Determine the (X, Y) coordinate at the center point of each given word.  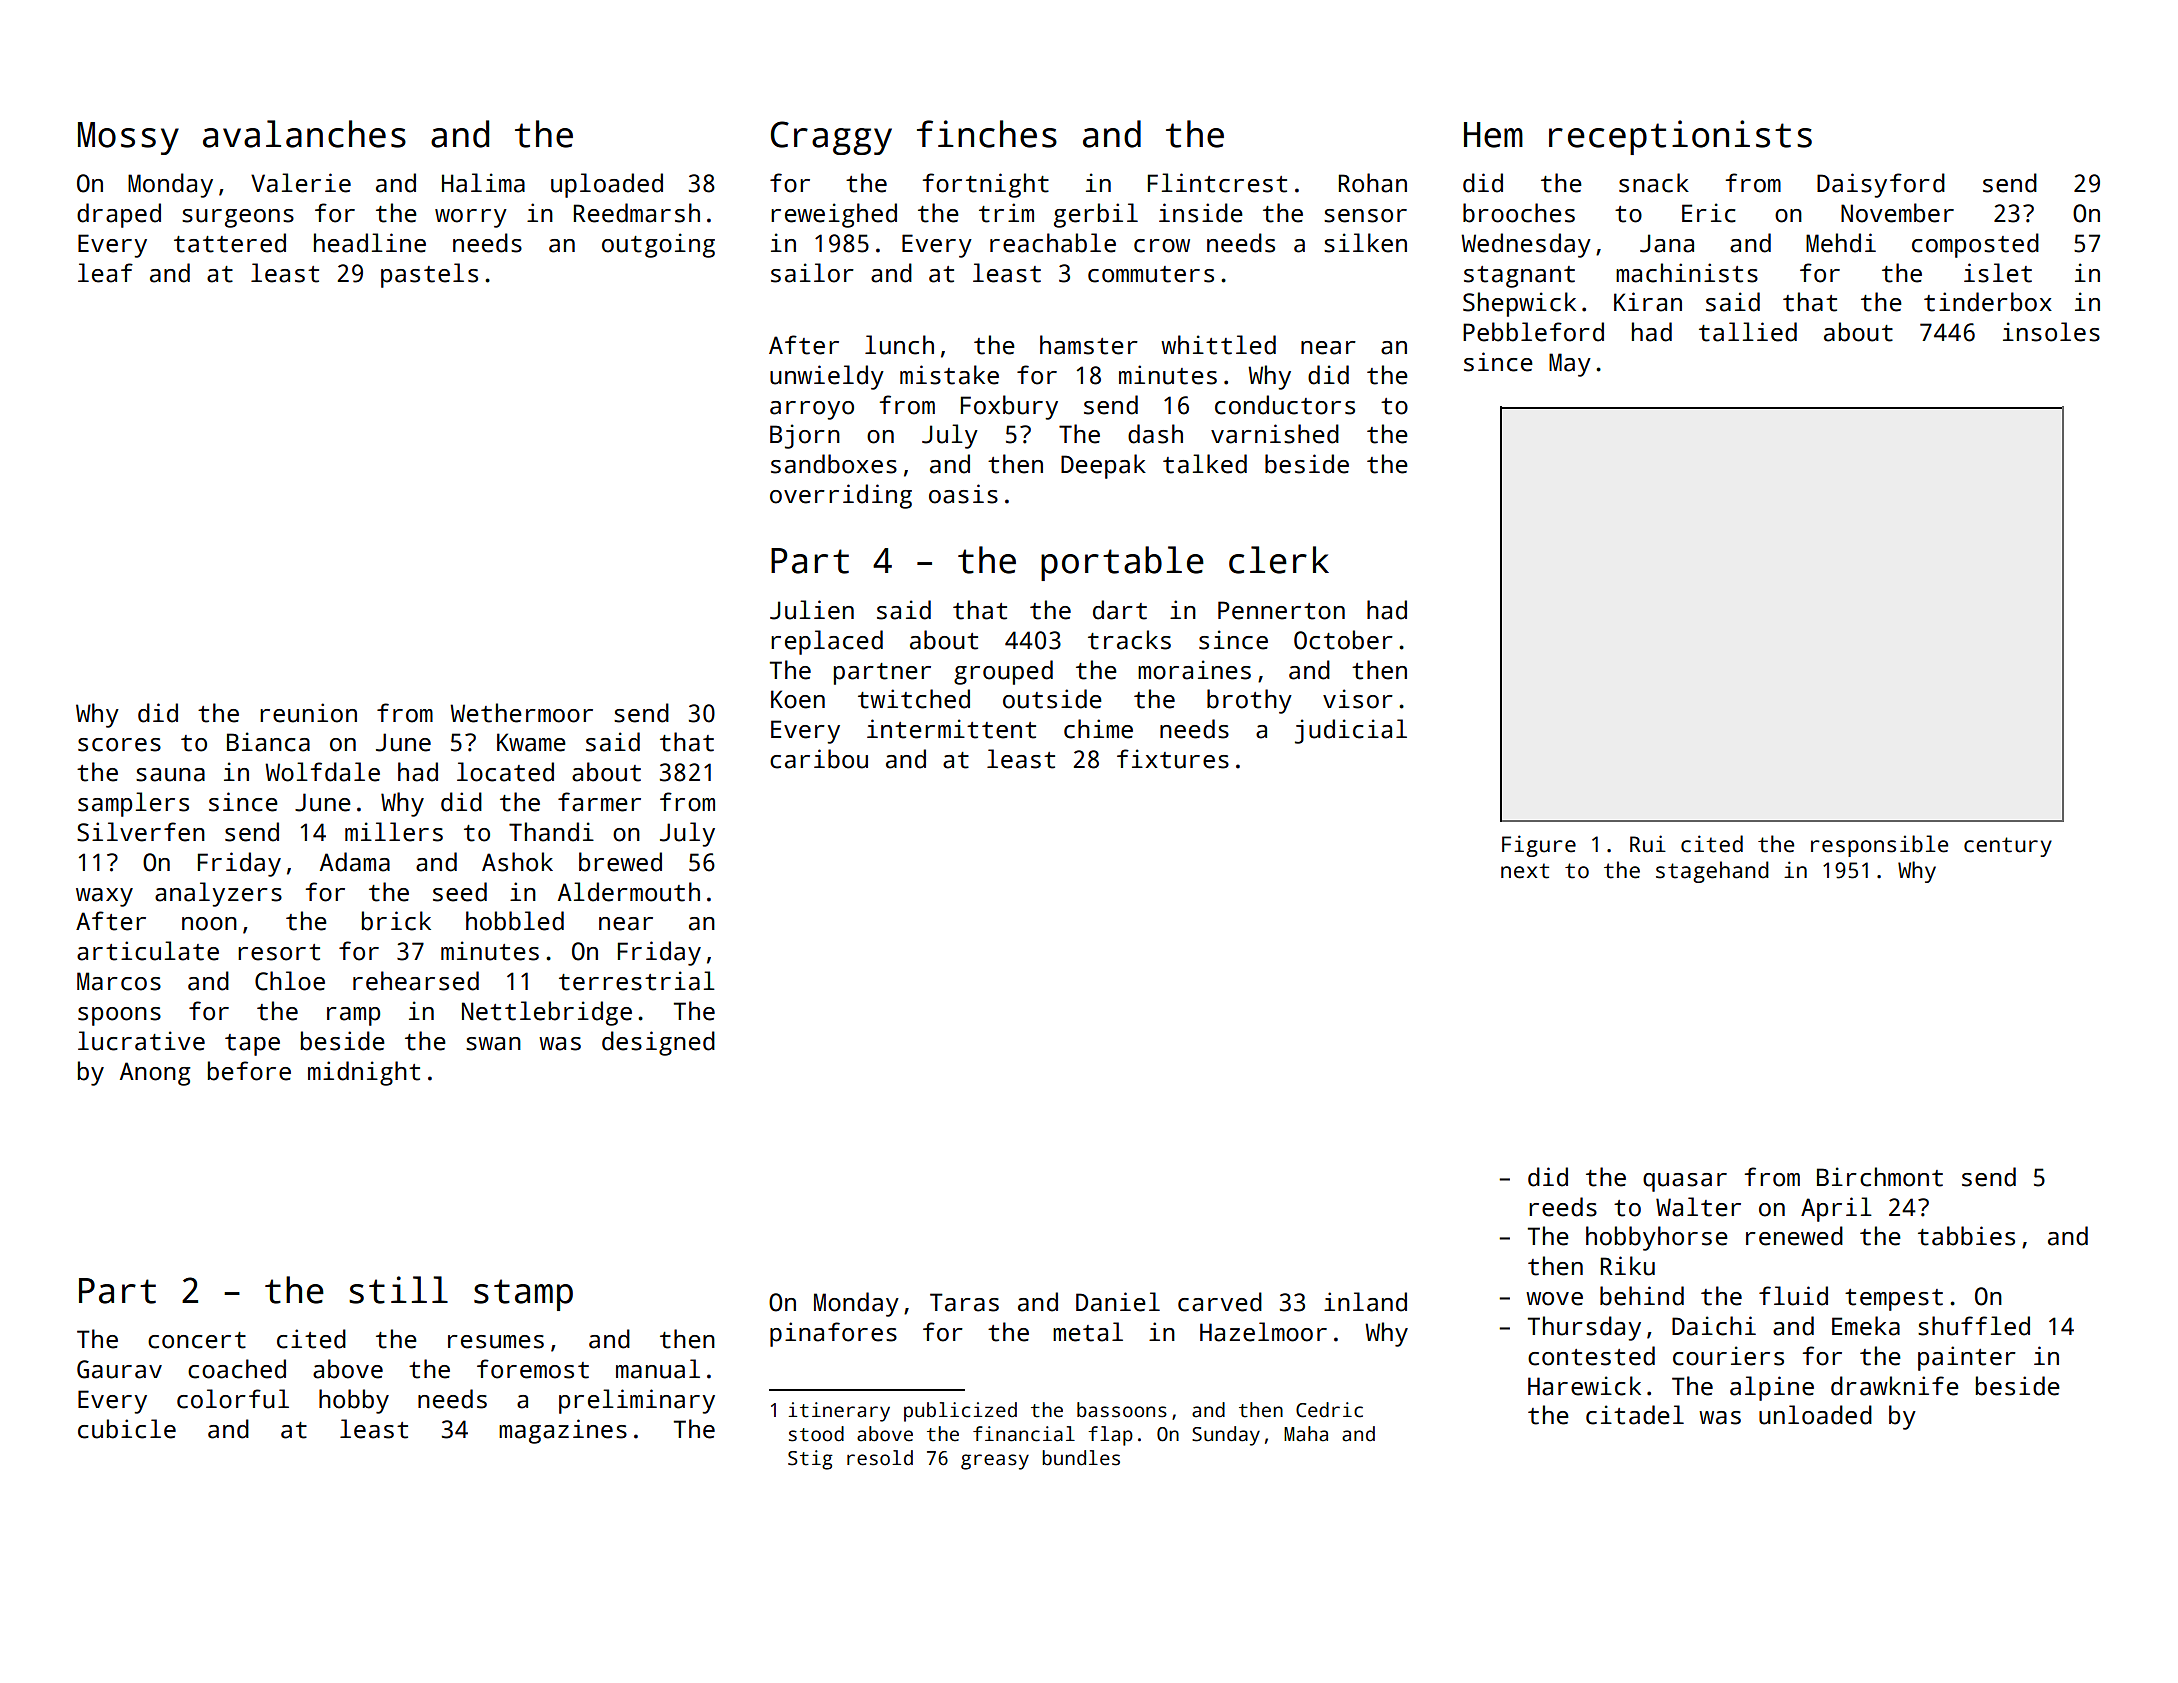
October (1343, 640)
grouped (1003, 672)
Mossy (128, 138)
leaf (105, 273)
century (2008, 847)
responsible (1879, 846)
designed (658, 1043)
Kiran (1648, 302)
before (249, 1071)
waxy (104, 897)
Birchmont (1880, 1177)
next (1525, 871)
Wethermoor (521, 713)
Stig (810, 1460)
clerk (1279, 560)
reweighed (834, 215)
